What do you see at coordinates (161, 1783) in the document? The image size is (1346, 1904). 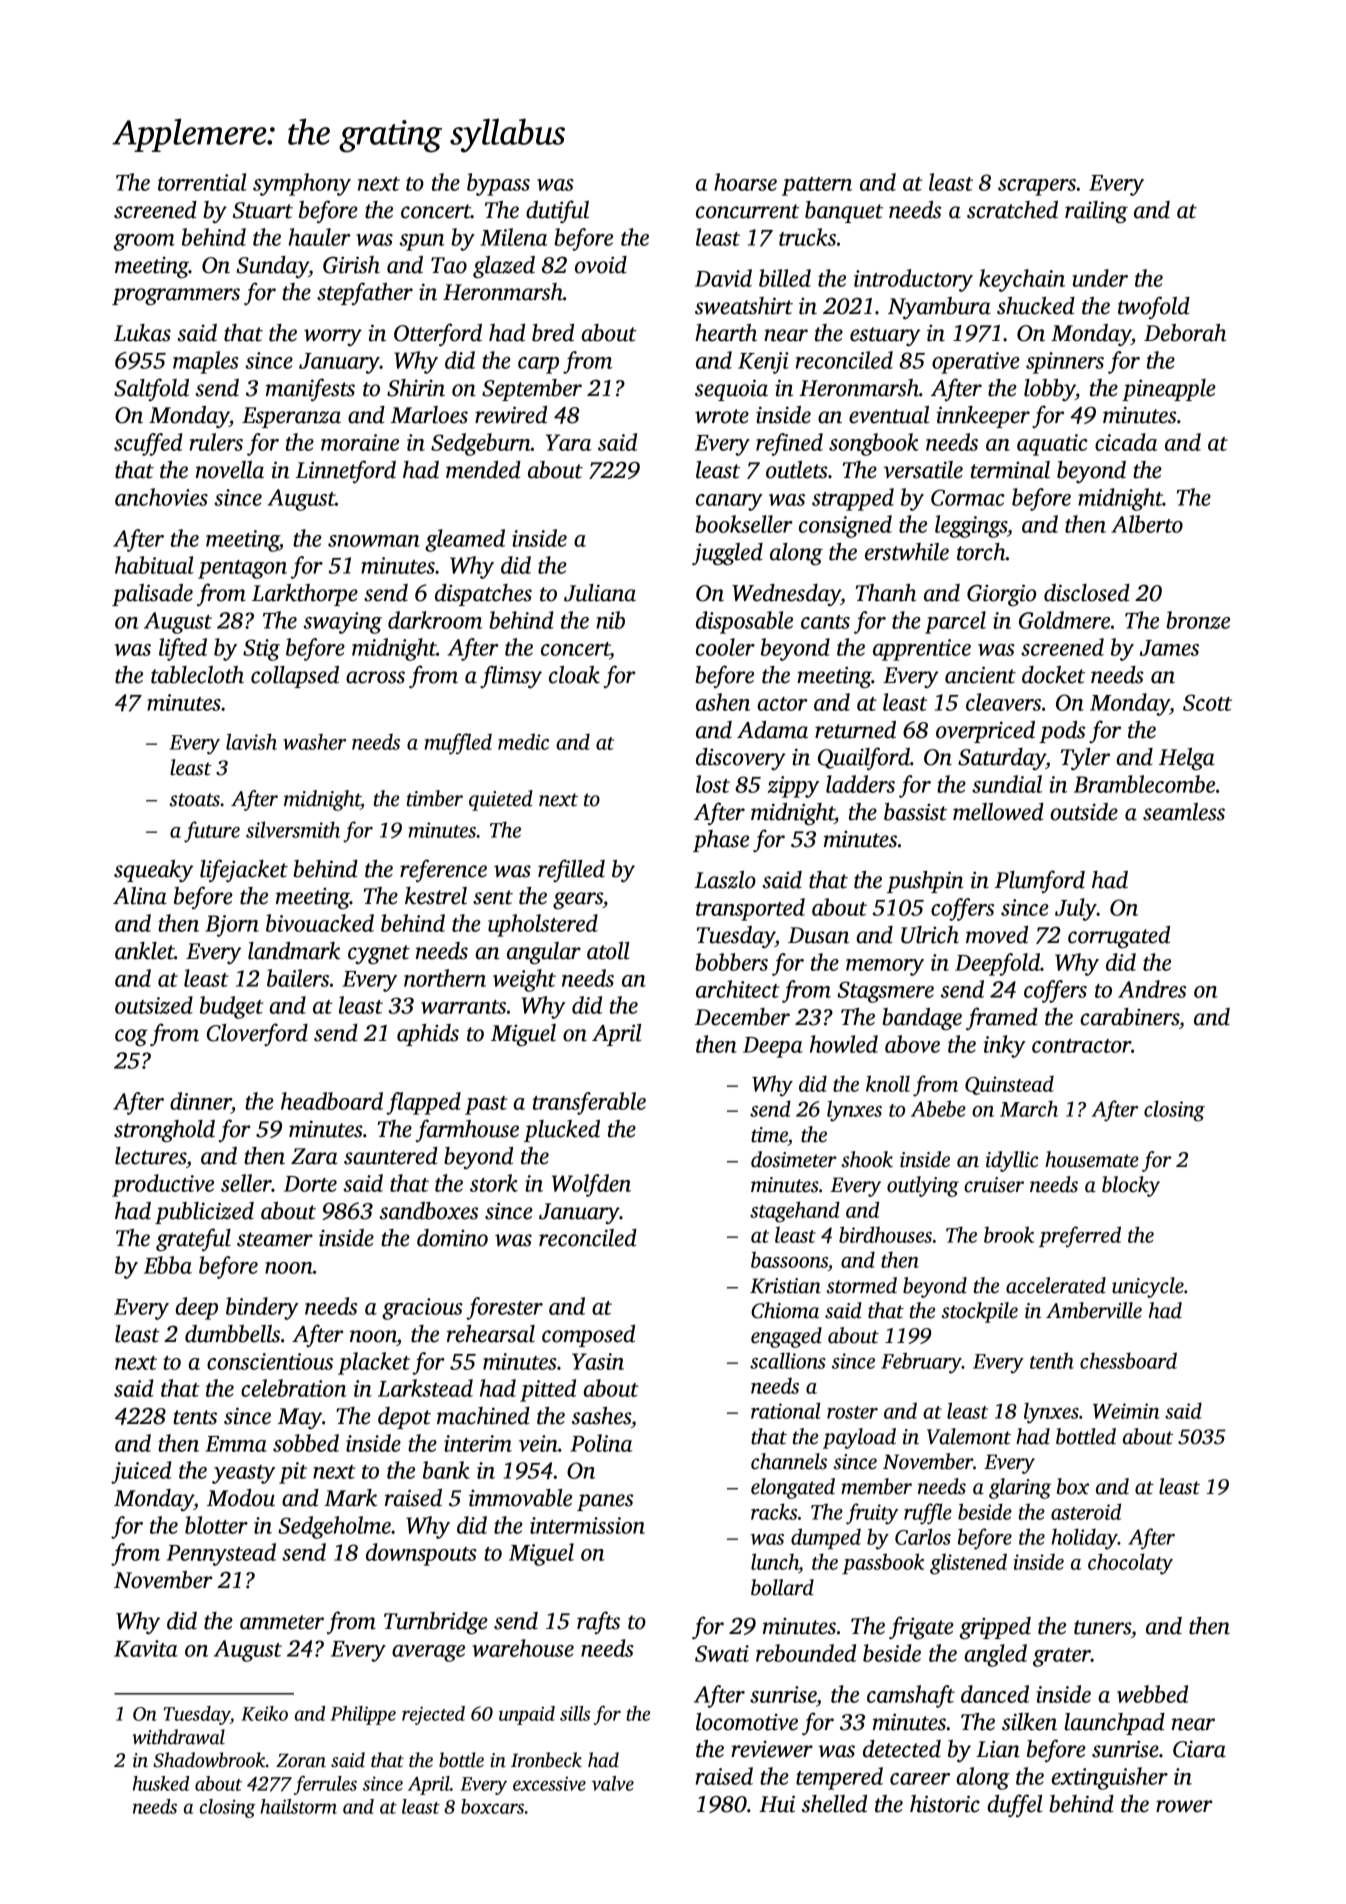 I see `husked` at bounding box center [161, 1783].
